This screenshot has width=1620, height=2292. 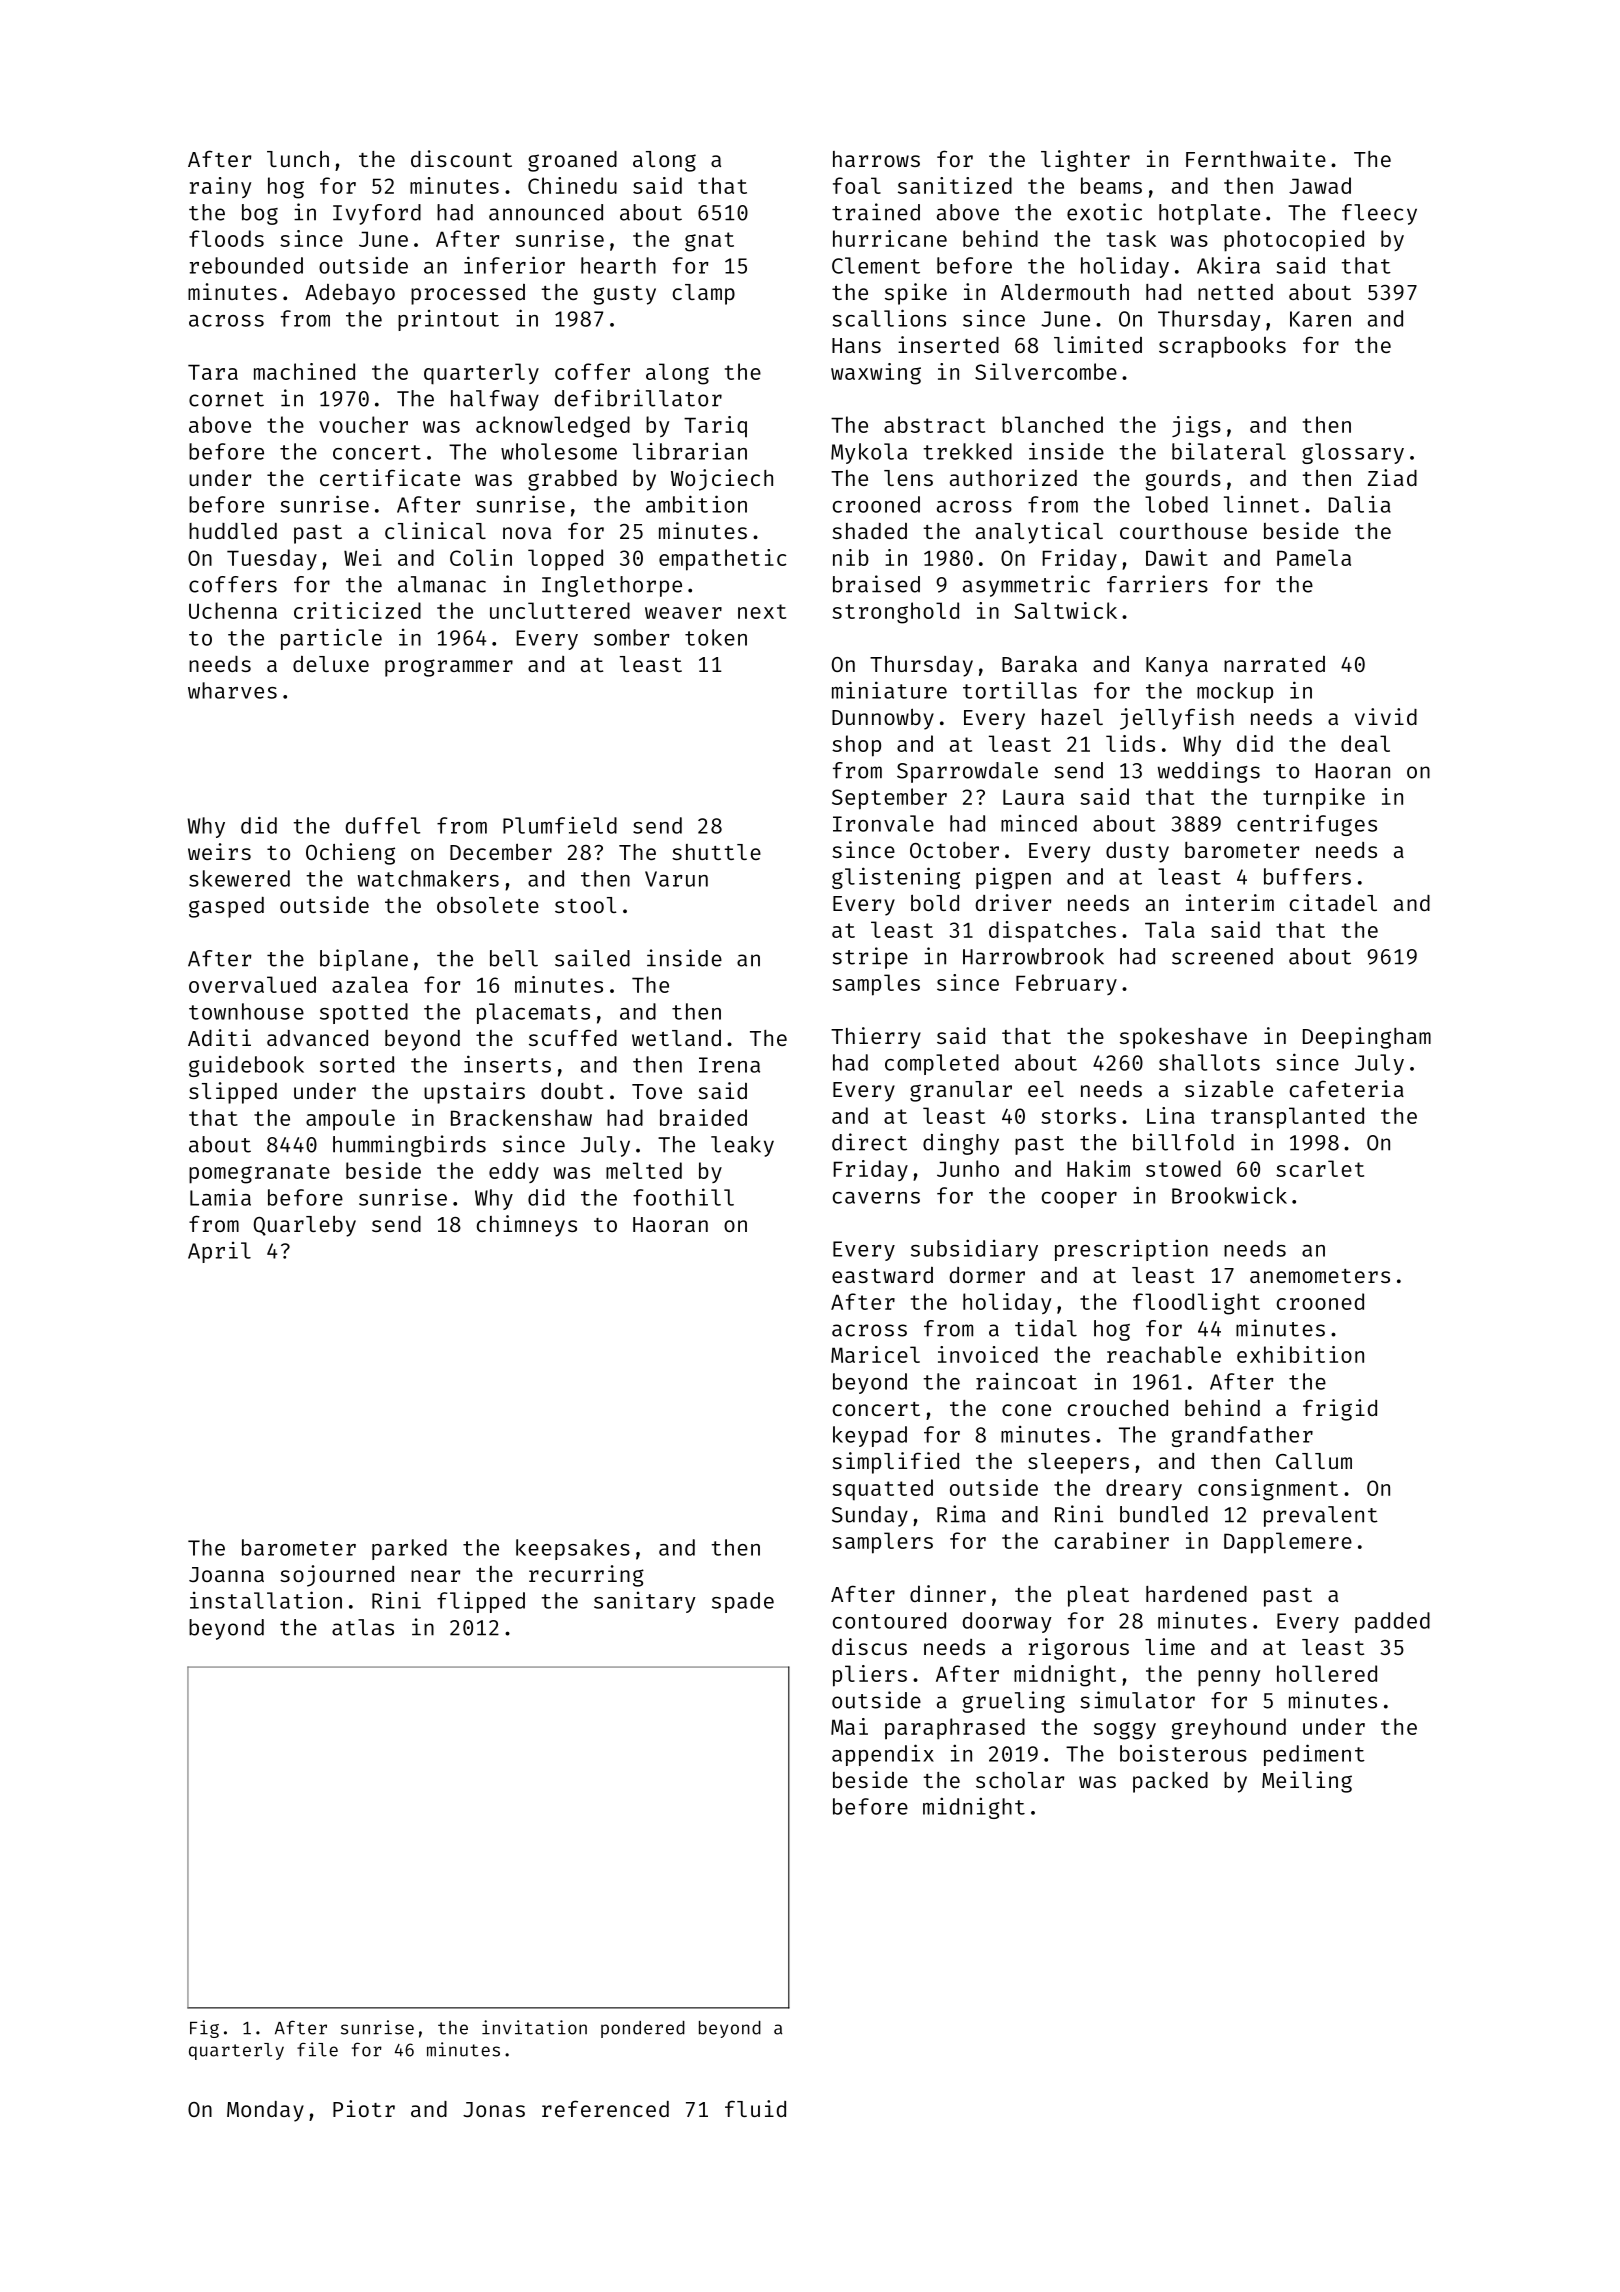 I want to click on reachable, so click(x=1164, y=1354).
